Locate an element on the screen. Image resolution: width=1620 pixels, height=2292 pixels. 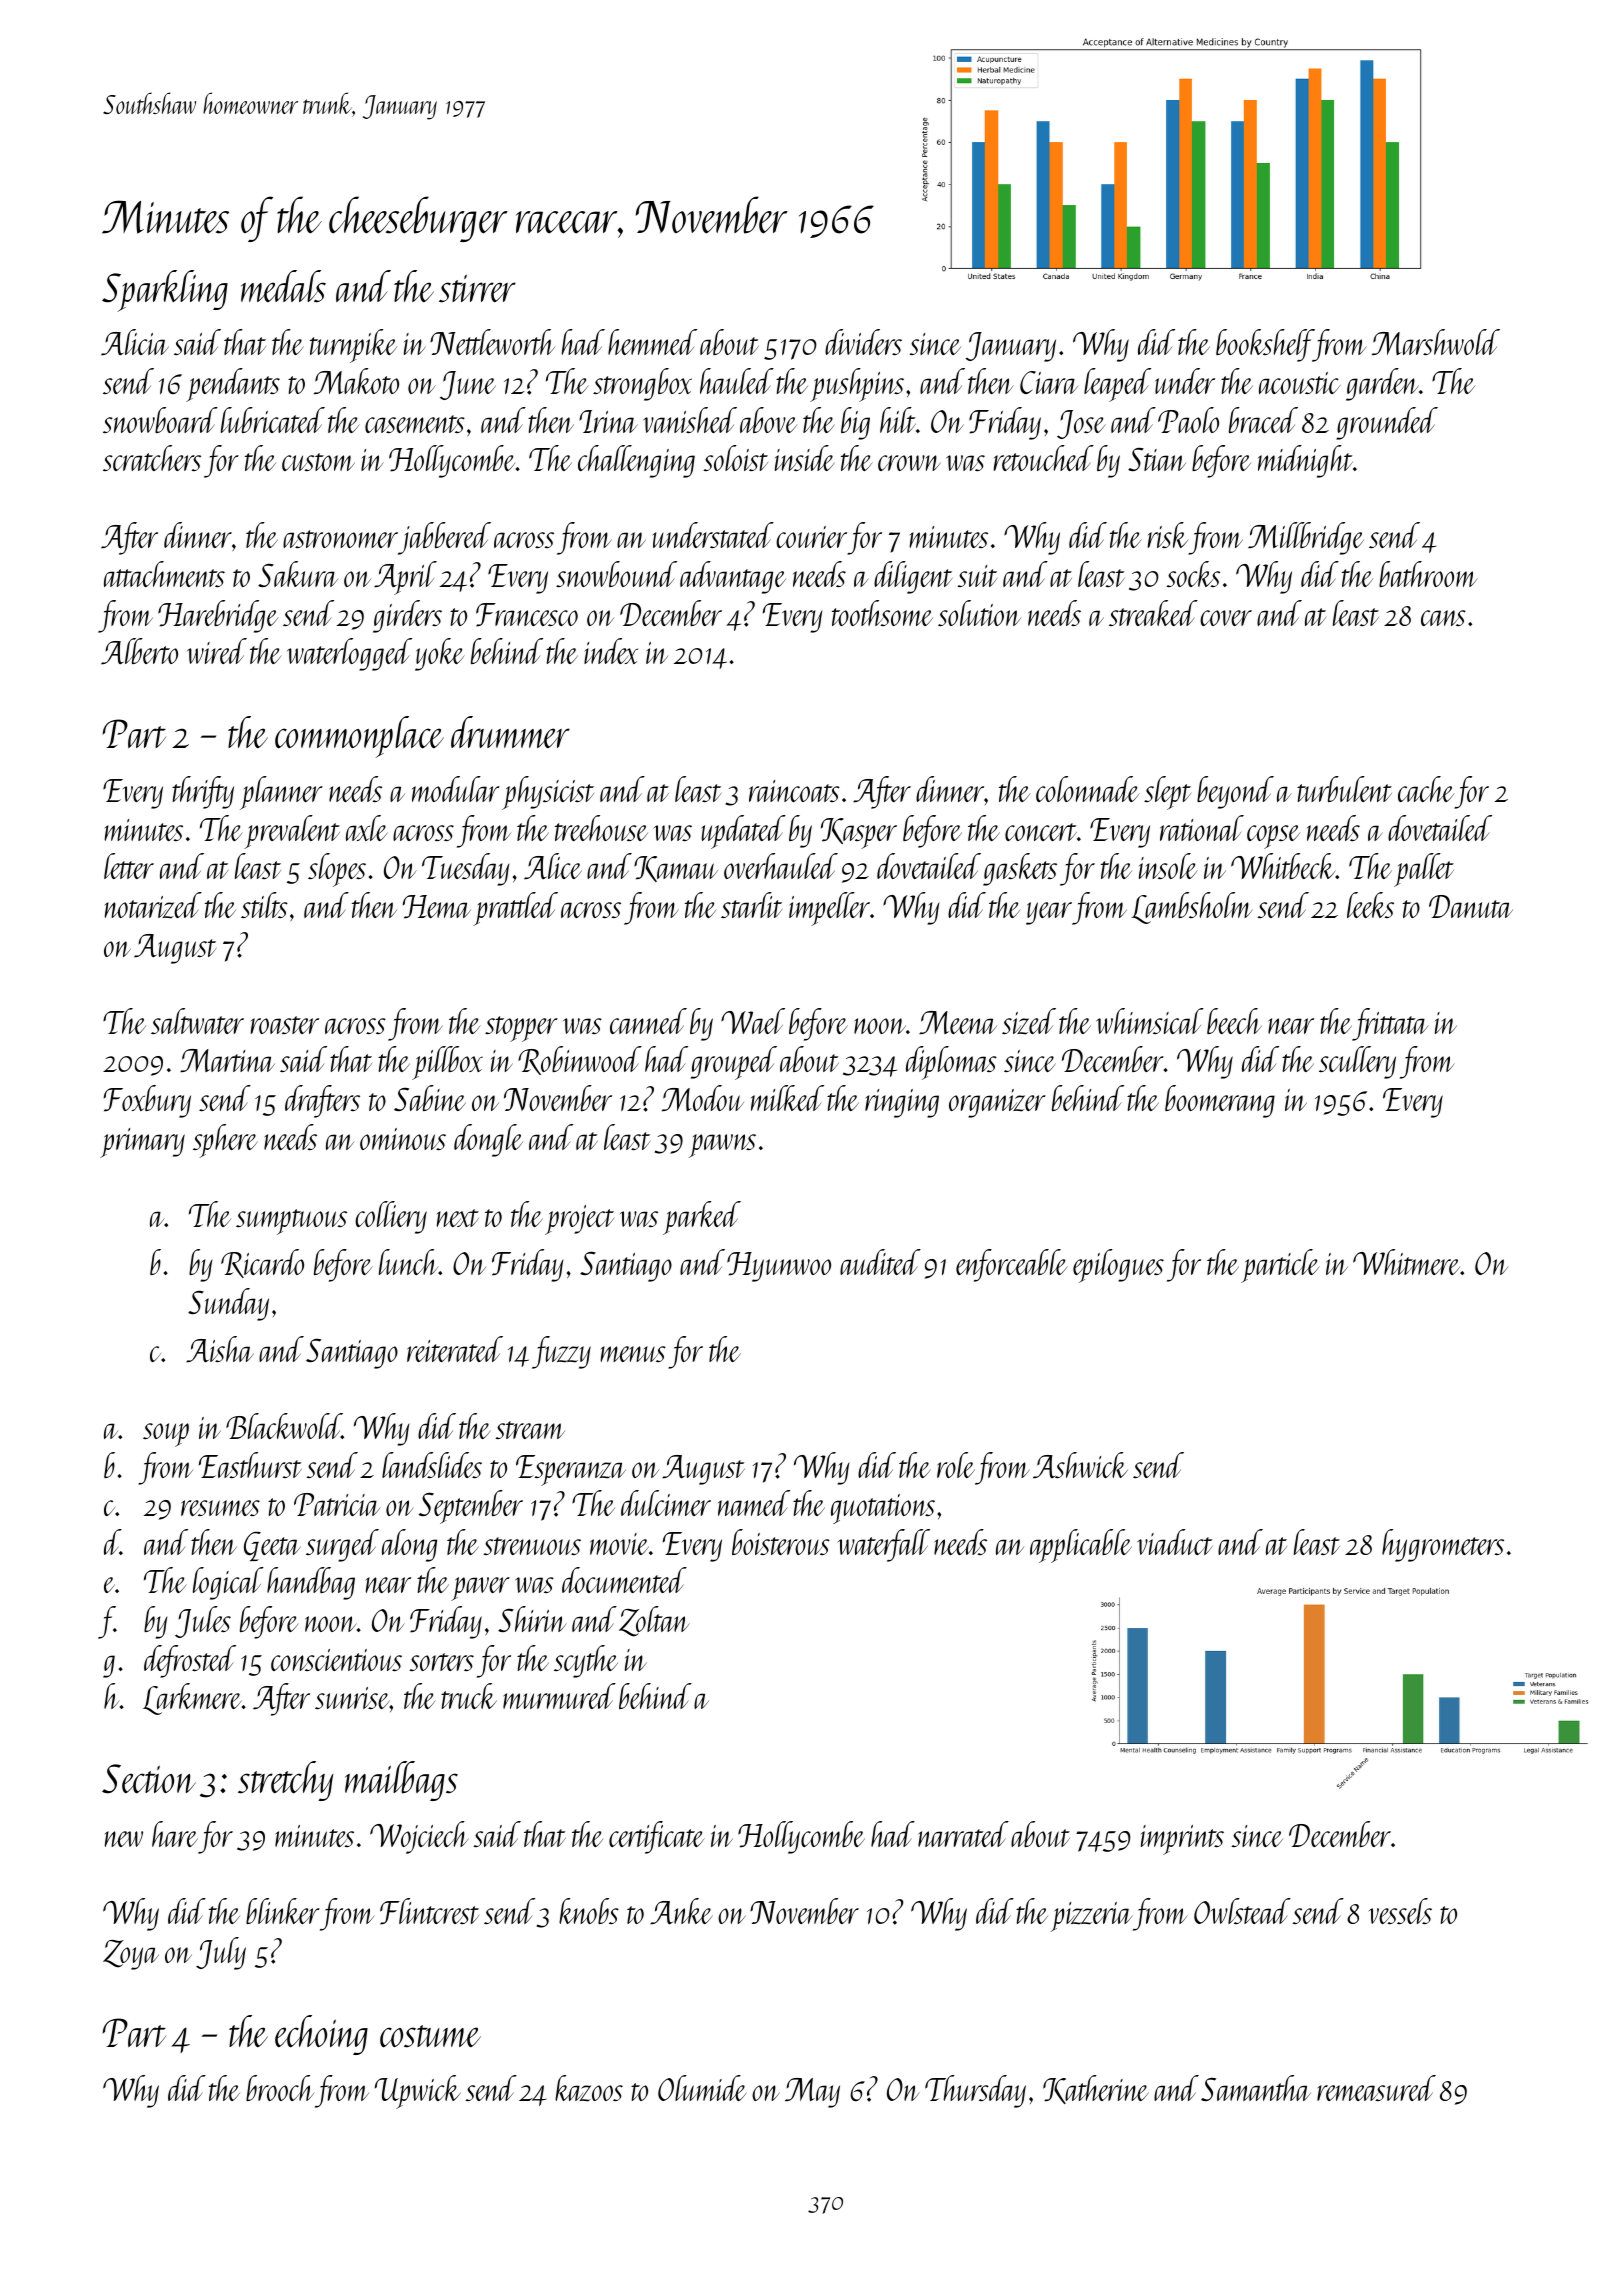
attachments is located at coordinates (164, 574).
